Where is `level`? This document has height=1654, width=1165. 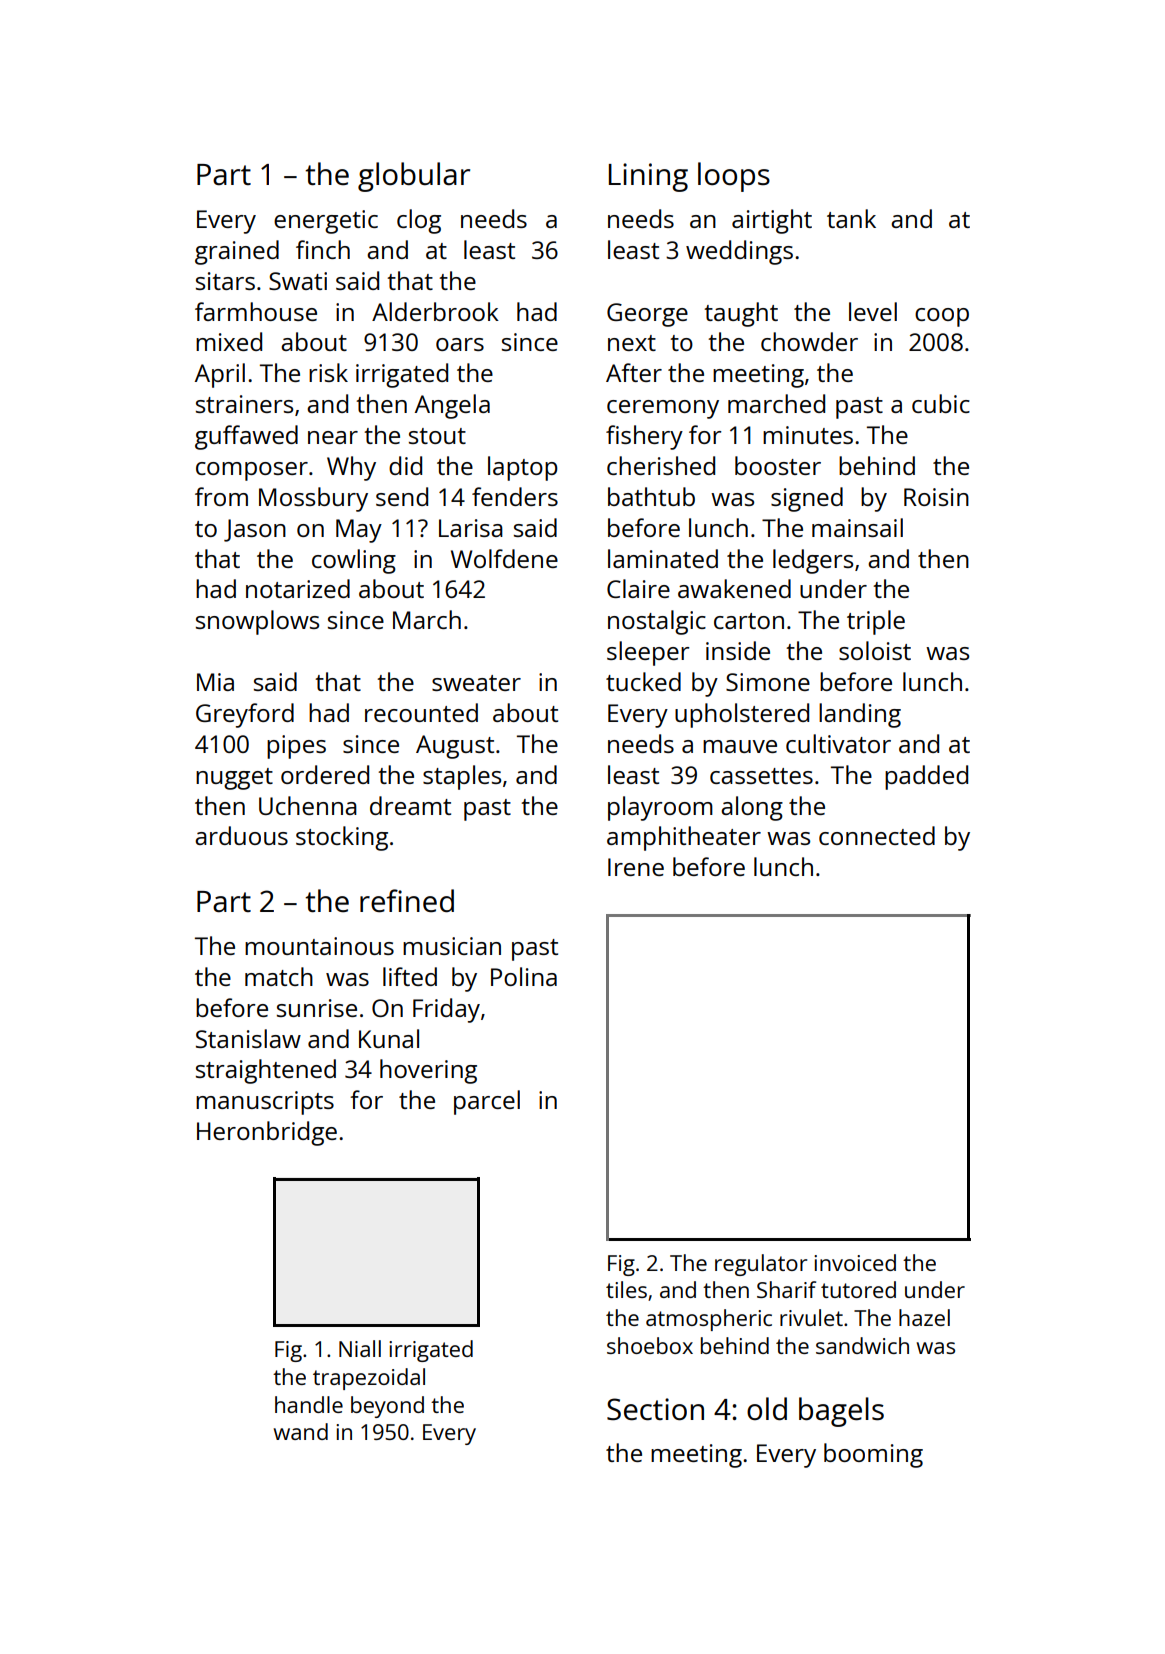 level is located at coordinates (873, 311).
